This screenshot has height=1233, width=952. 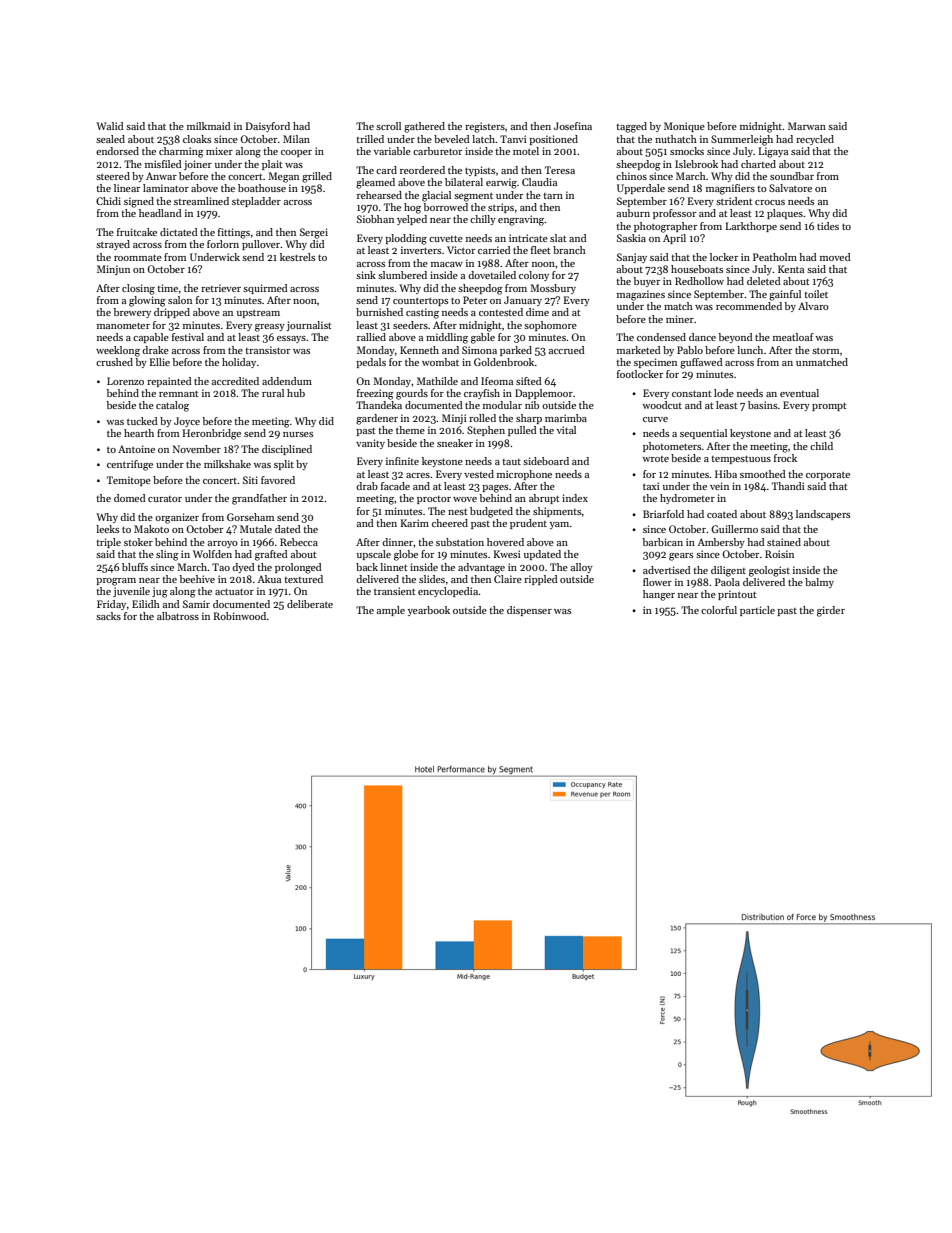 What do you see at coordinates (790, 188) in the screenshot?
I see `Salvatore` at bounding box center [790, 188].
